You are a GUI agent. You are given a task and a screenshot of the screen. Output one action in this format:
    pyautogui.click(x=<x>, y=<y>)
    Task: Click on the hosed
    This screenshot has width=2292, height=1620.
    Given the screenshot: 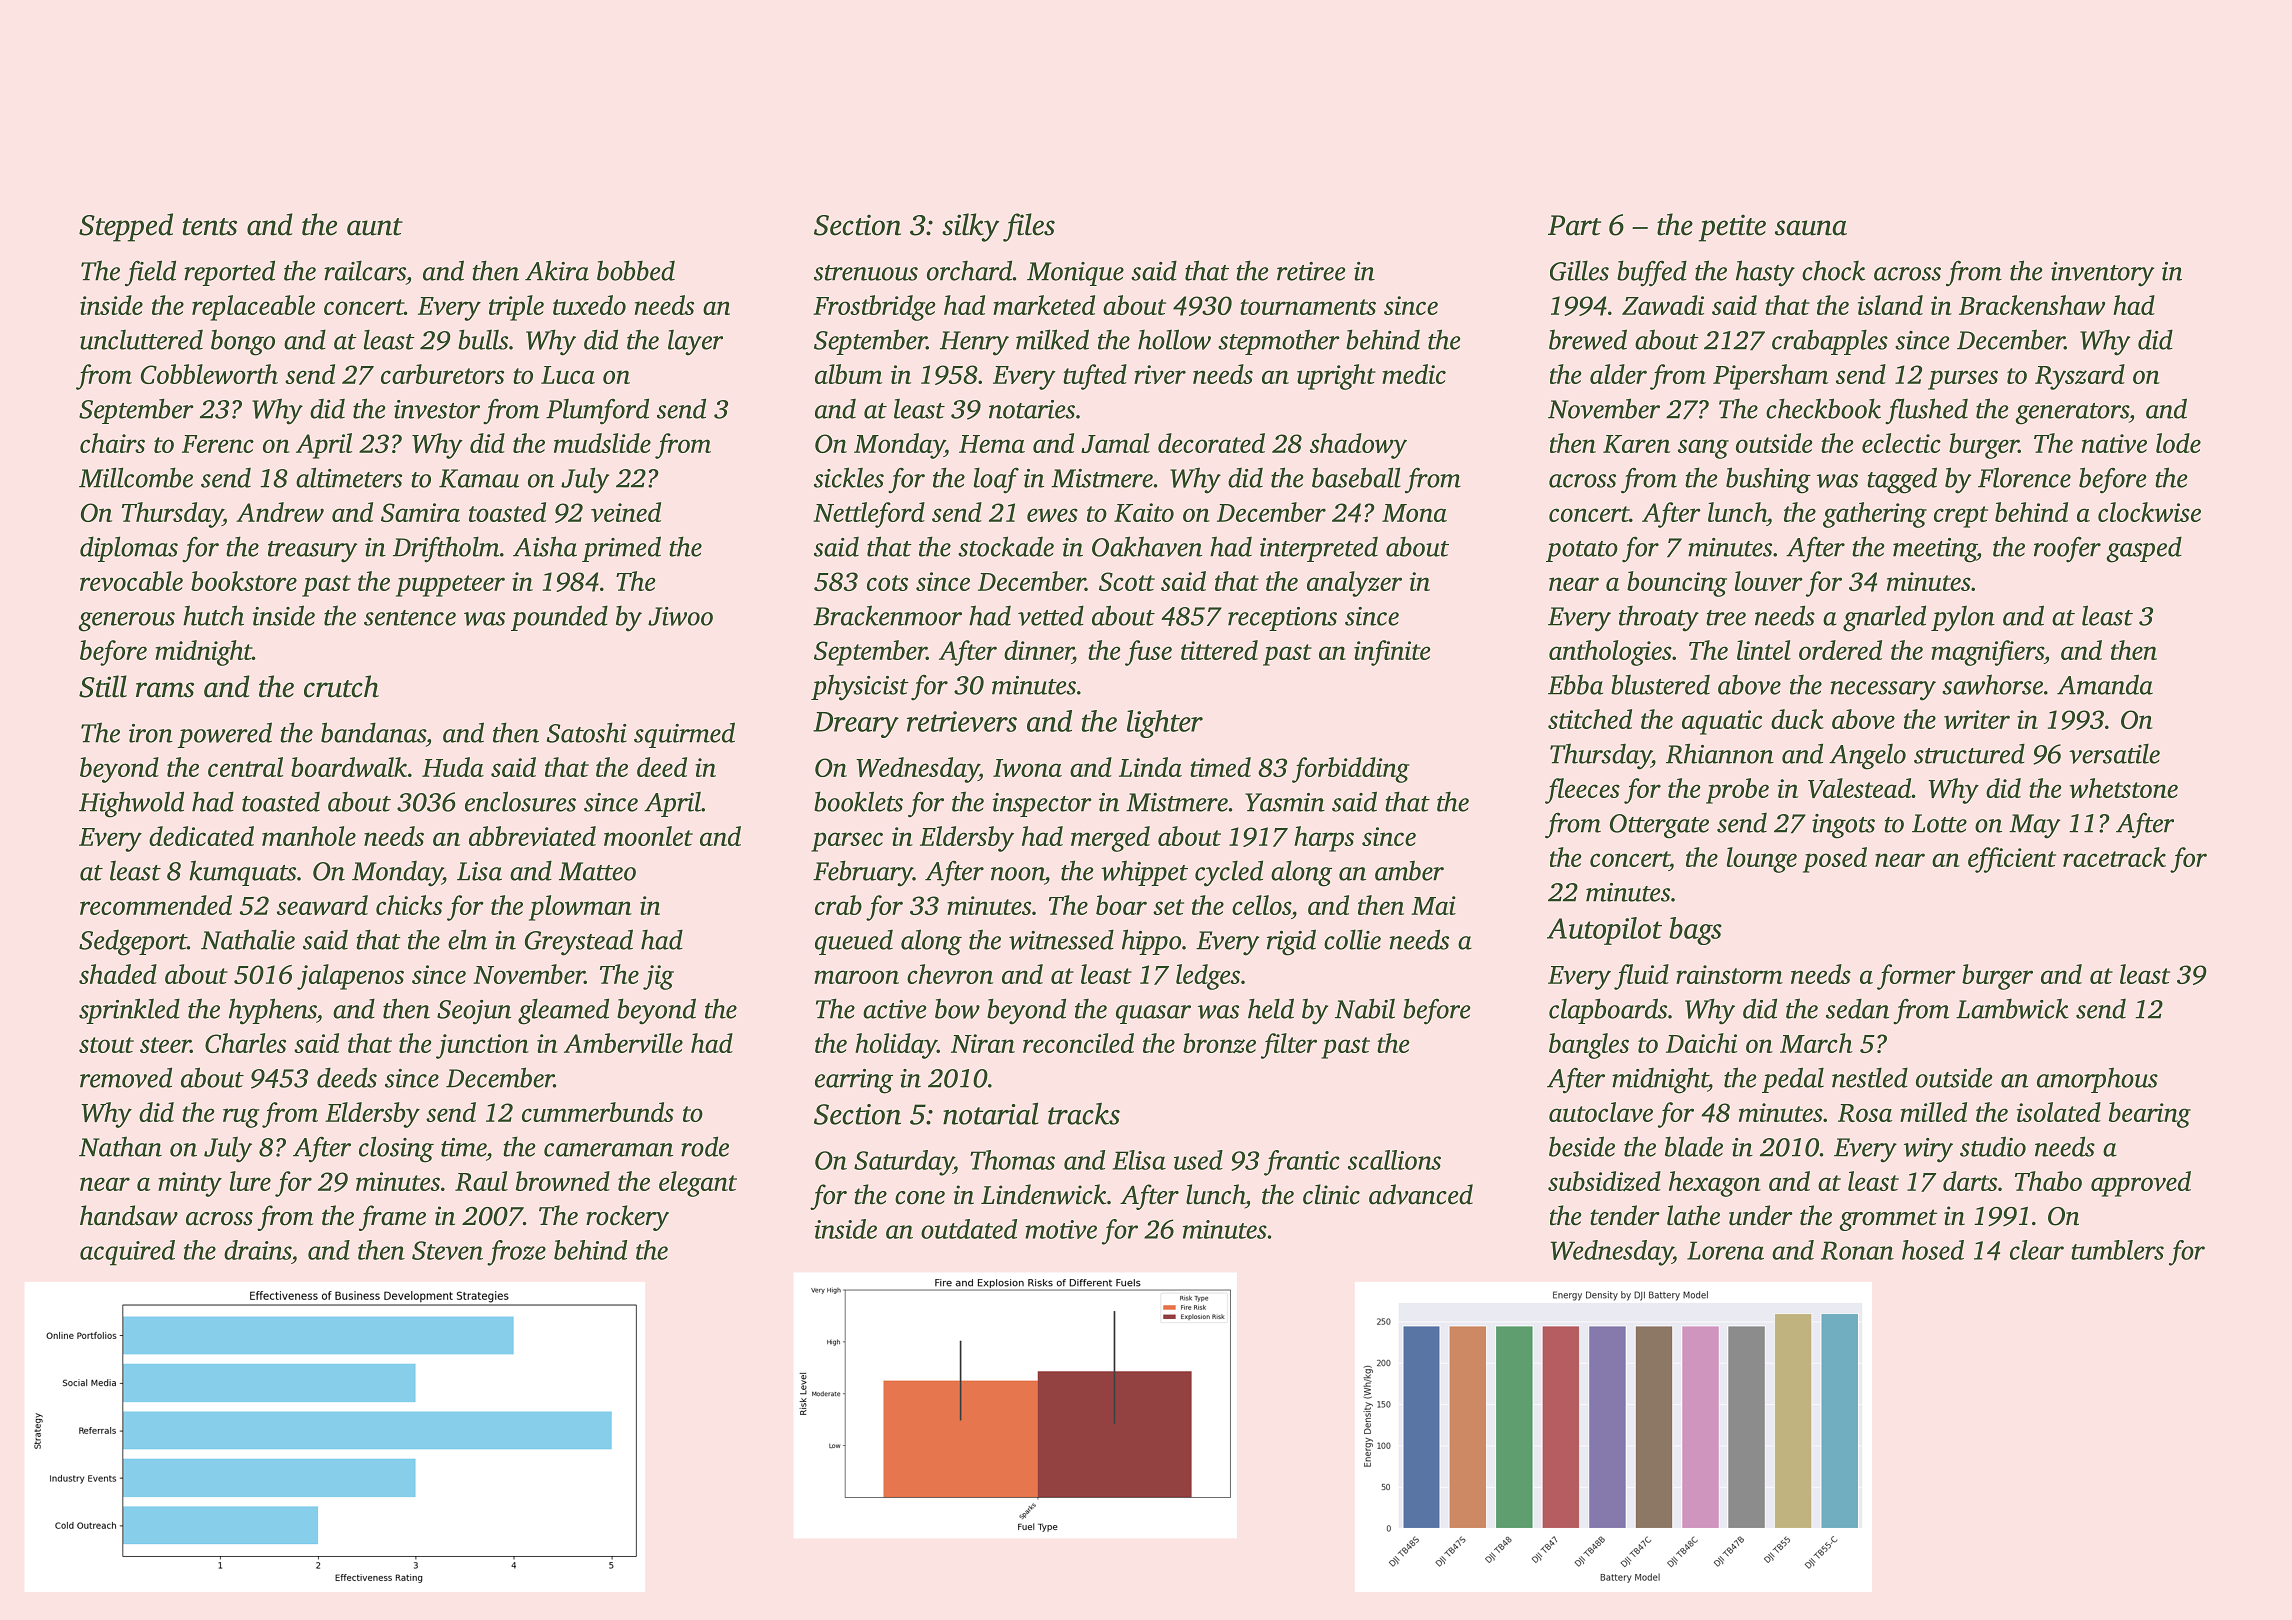 What is the action you would take?
    pyautogui.click(x=1933, y=1250)
